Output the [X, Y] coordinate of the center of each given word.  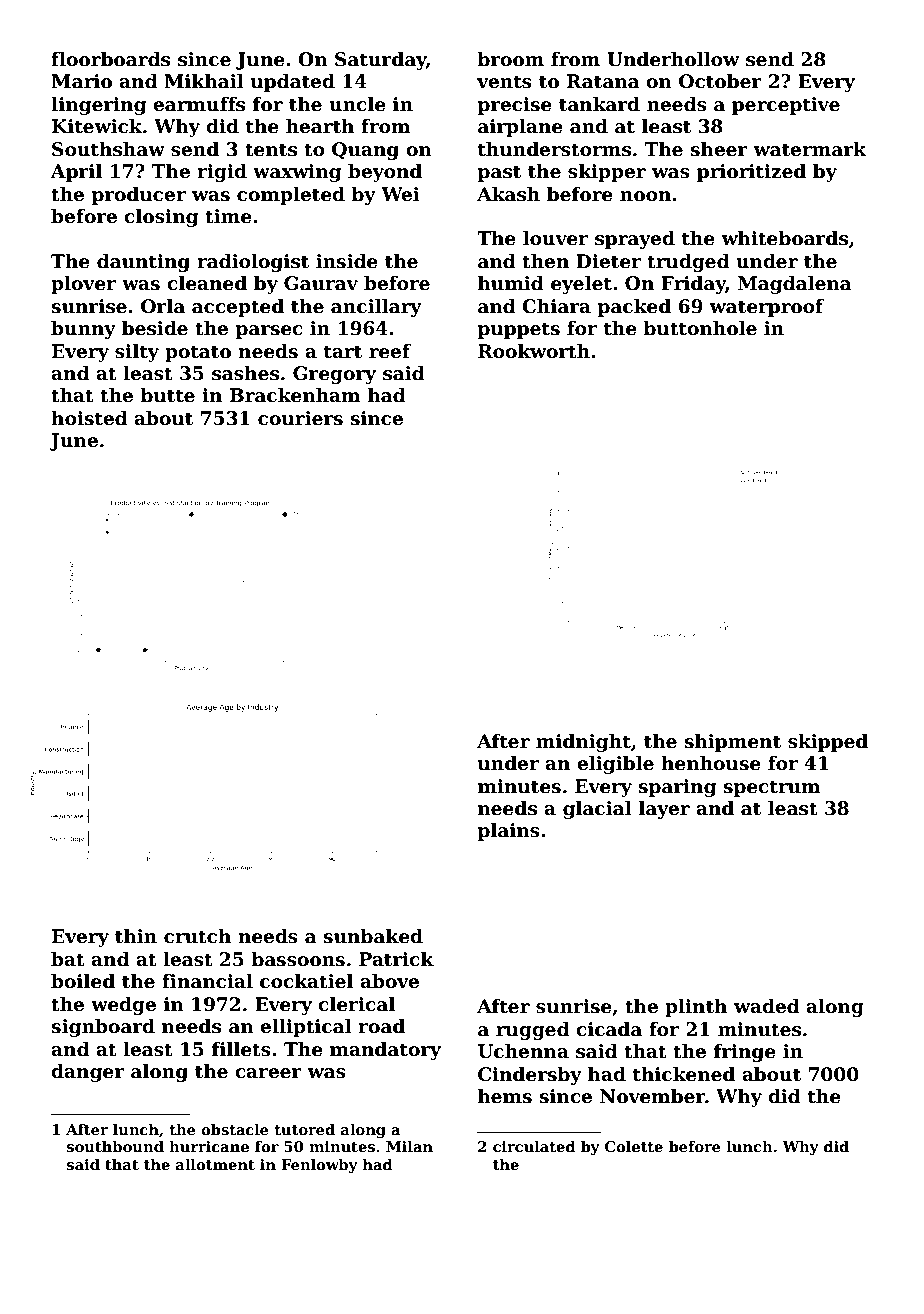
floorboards [110, 59]
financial [207, 981]
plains [509, 832]
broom [510, 59]
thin [136, 936]
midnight [583, 743]
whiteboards [784, 238]
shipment [732, 743]
